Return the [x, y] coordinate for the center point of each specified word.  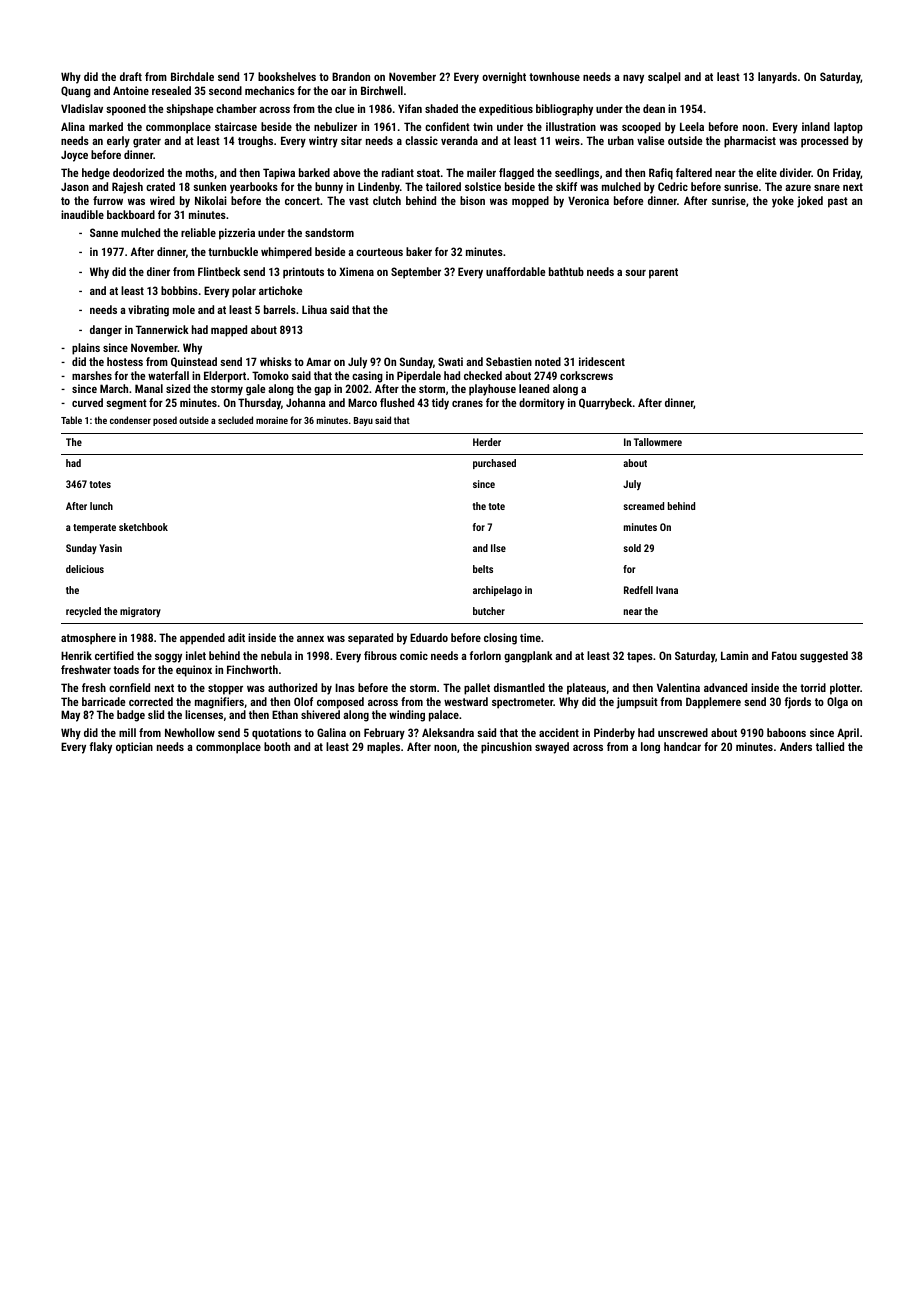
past [838, 202]
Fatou [784, 655]
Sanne [104, 232]
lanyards [777, 78]
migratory [140, 612]
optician [134, 748]
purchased [494, 464]
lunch [101, 506]
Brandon [351, 76]
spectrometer [522, 703]
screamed [643, 506]
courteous [379, 252]
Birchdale [192, 76]
